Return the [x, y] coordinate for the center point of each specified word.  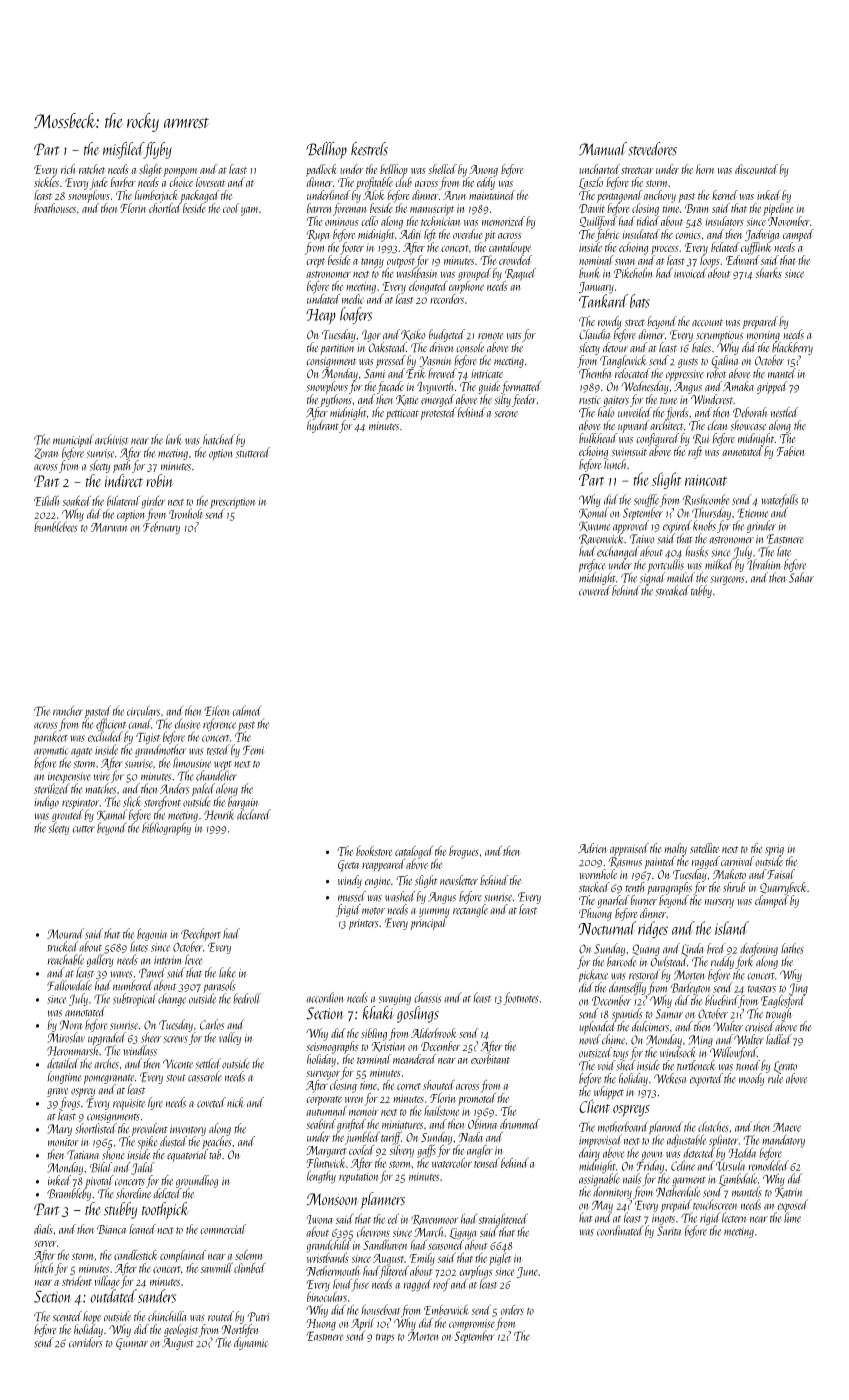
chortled [165, 208]
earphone [466, 287]
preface [592, 565]
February [161, 528]
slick [132, 801]
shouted [439, 1084]
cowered [595, 590]
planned [666, 1128]
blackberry [792, 348]
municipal [73, 440]
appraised [629, 849]
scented [67, 1316]
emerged [438, 400]
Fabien [791, 451]
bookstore [374, 851]
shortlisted [96, 1128]
